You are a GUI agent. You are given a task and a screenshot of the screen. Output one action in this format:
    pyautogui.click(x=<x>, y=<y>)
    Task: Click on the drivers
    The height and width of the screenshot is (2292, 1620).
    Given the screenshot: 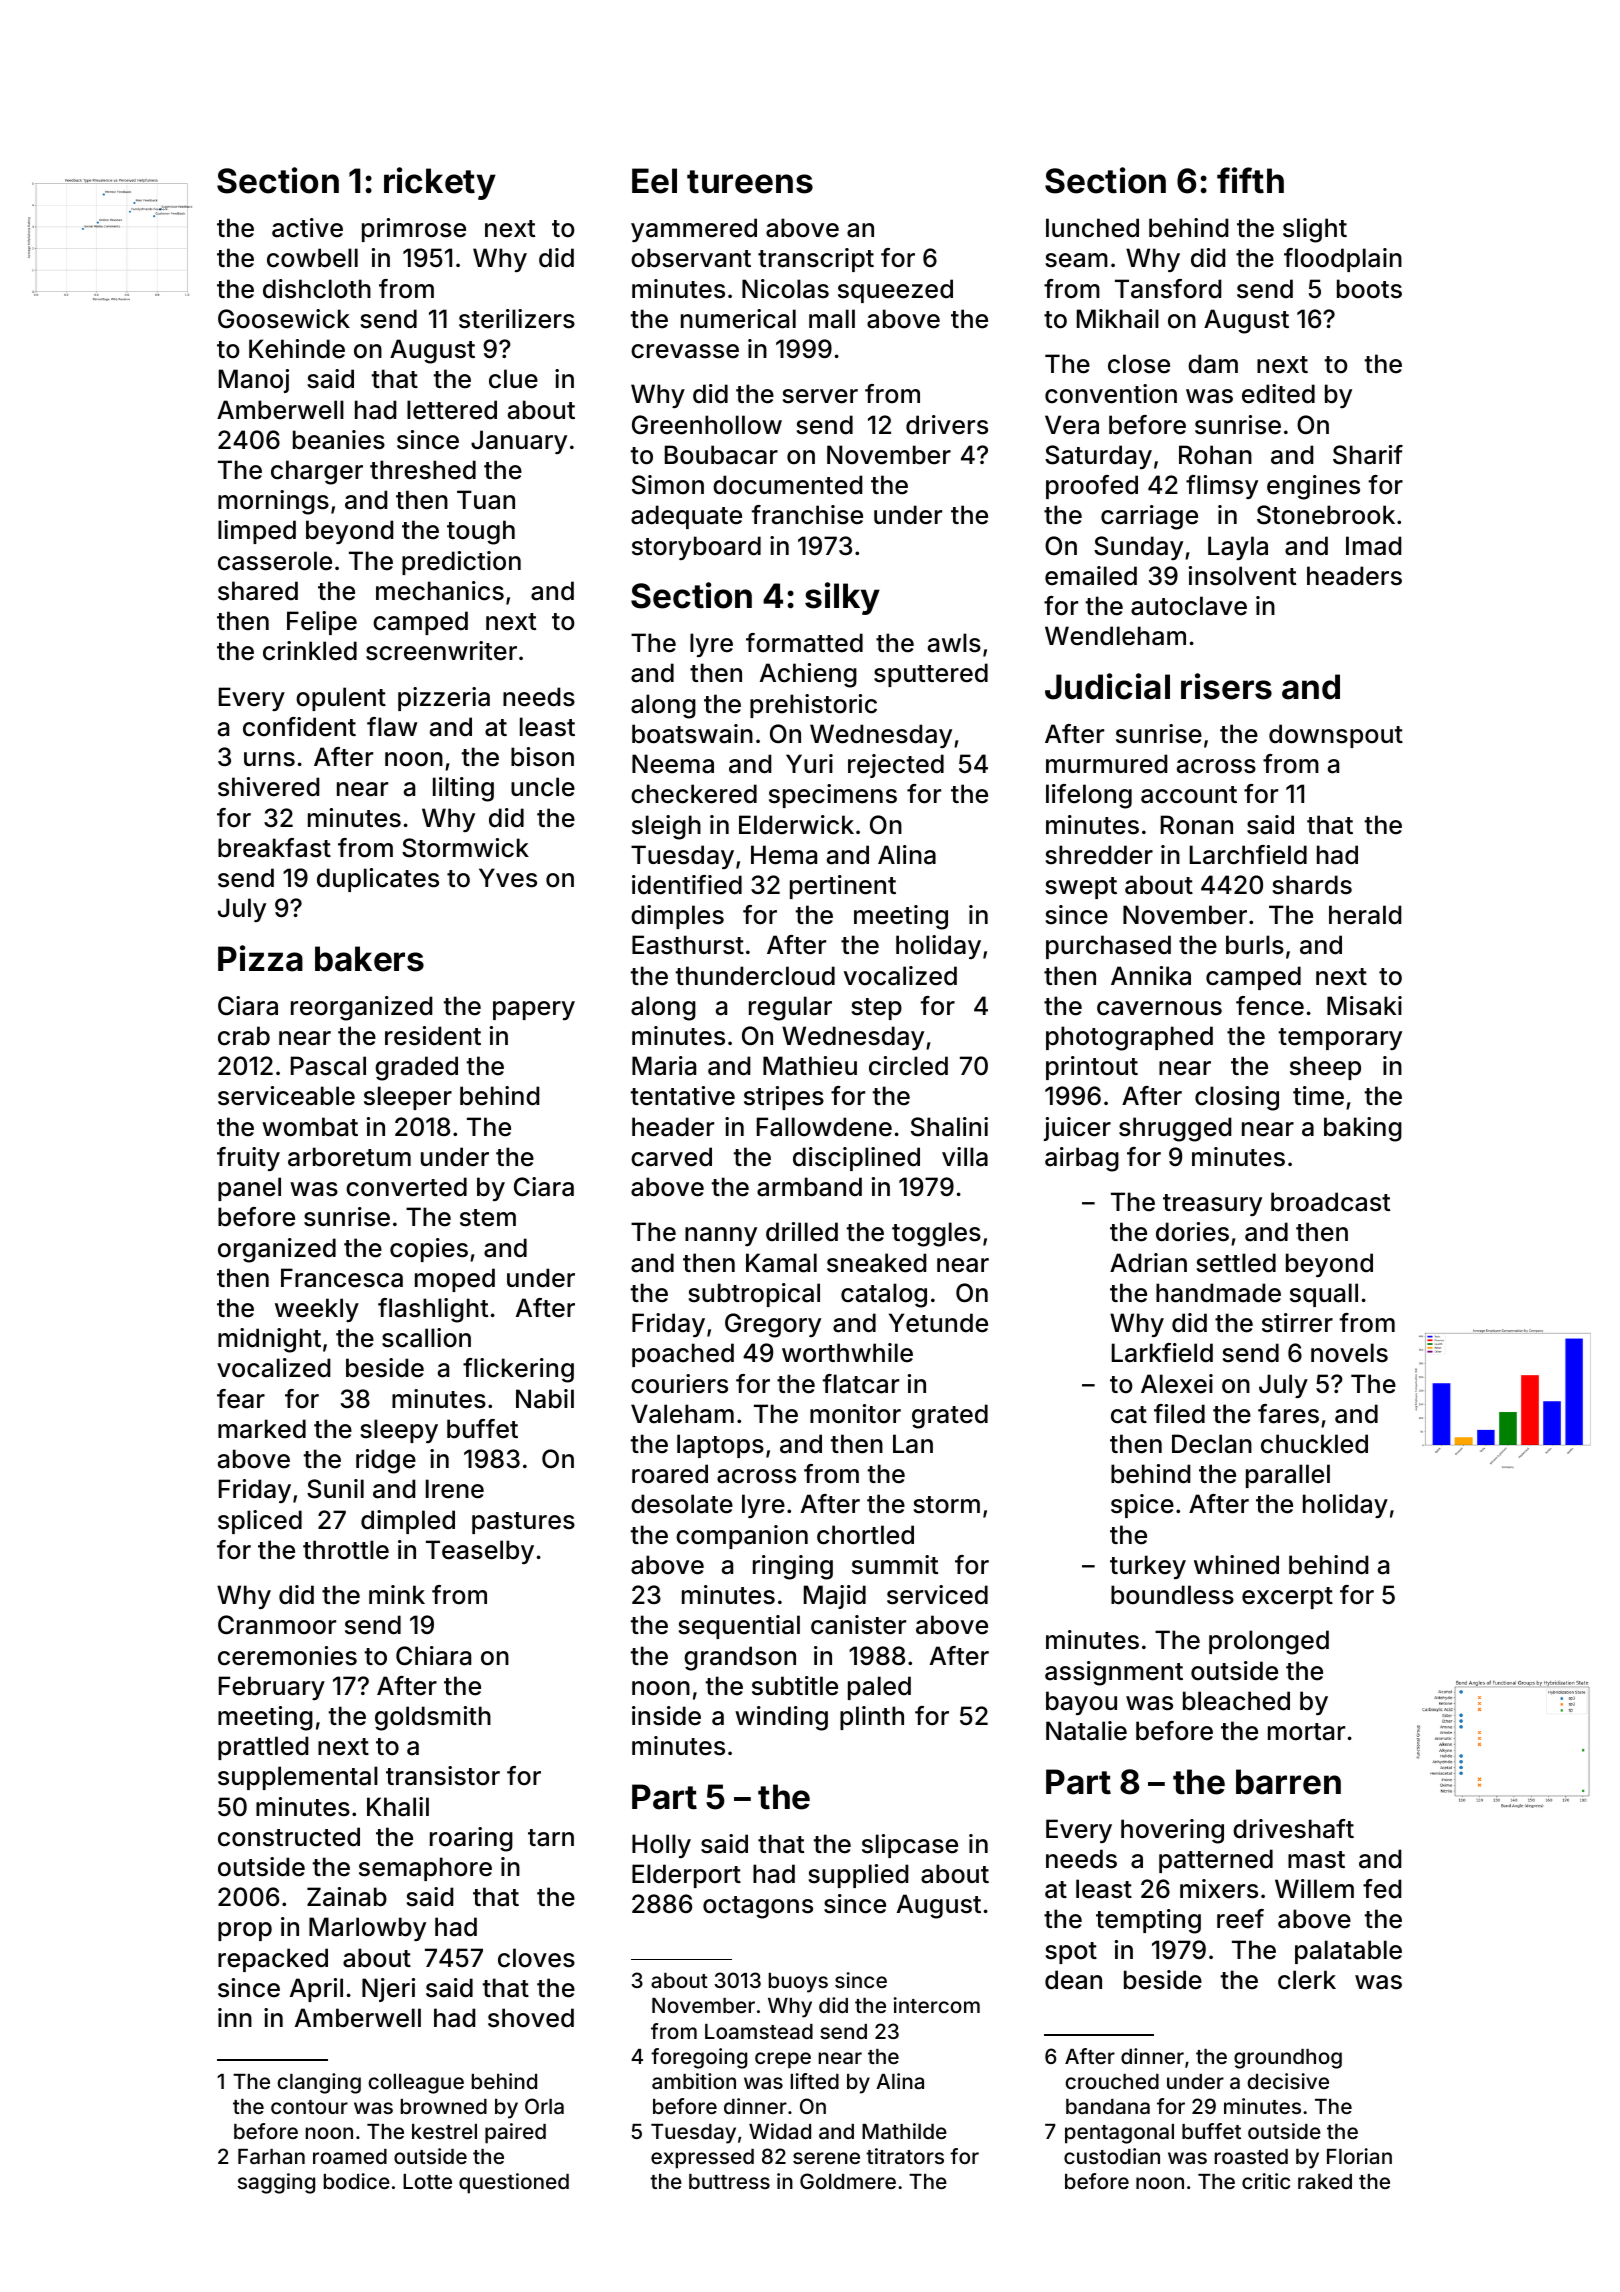 What is the action you would take?
    pyautogui.click(x=947, y=425)
